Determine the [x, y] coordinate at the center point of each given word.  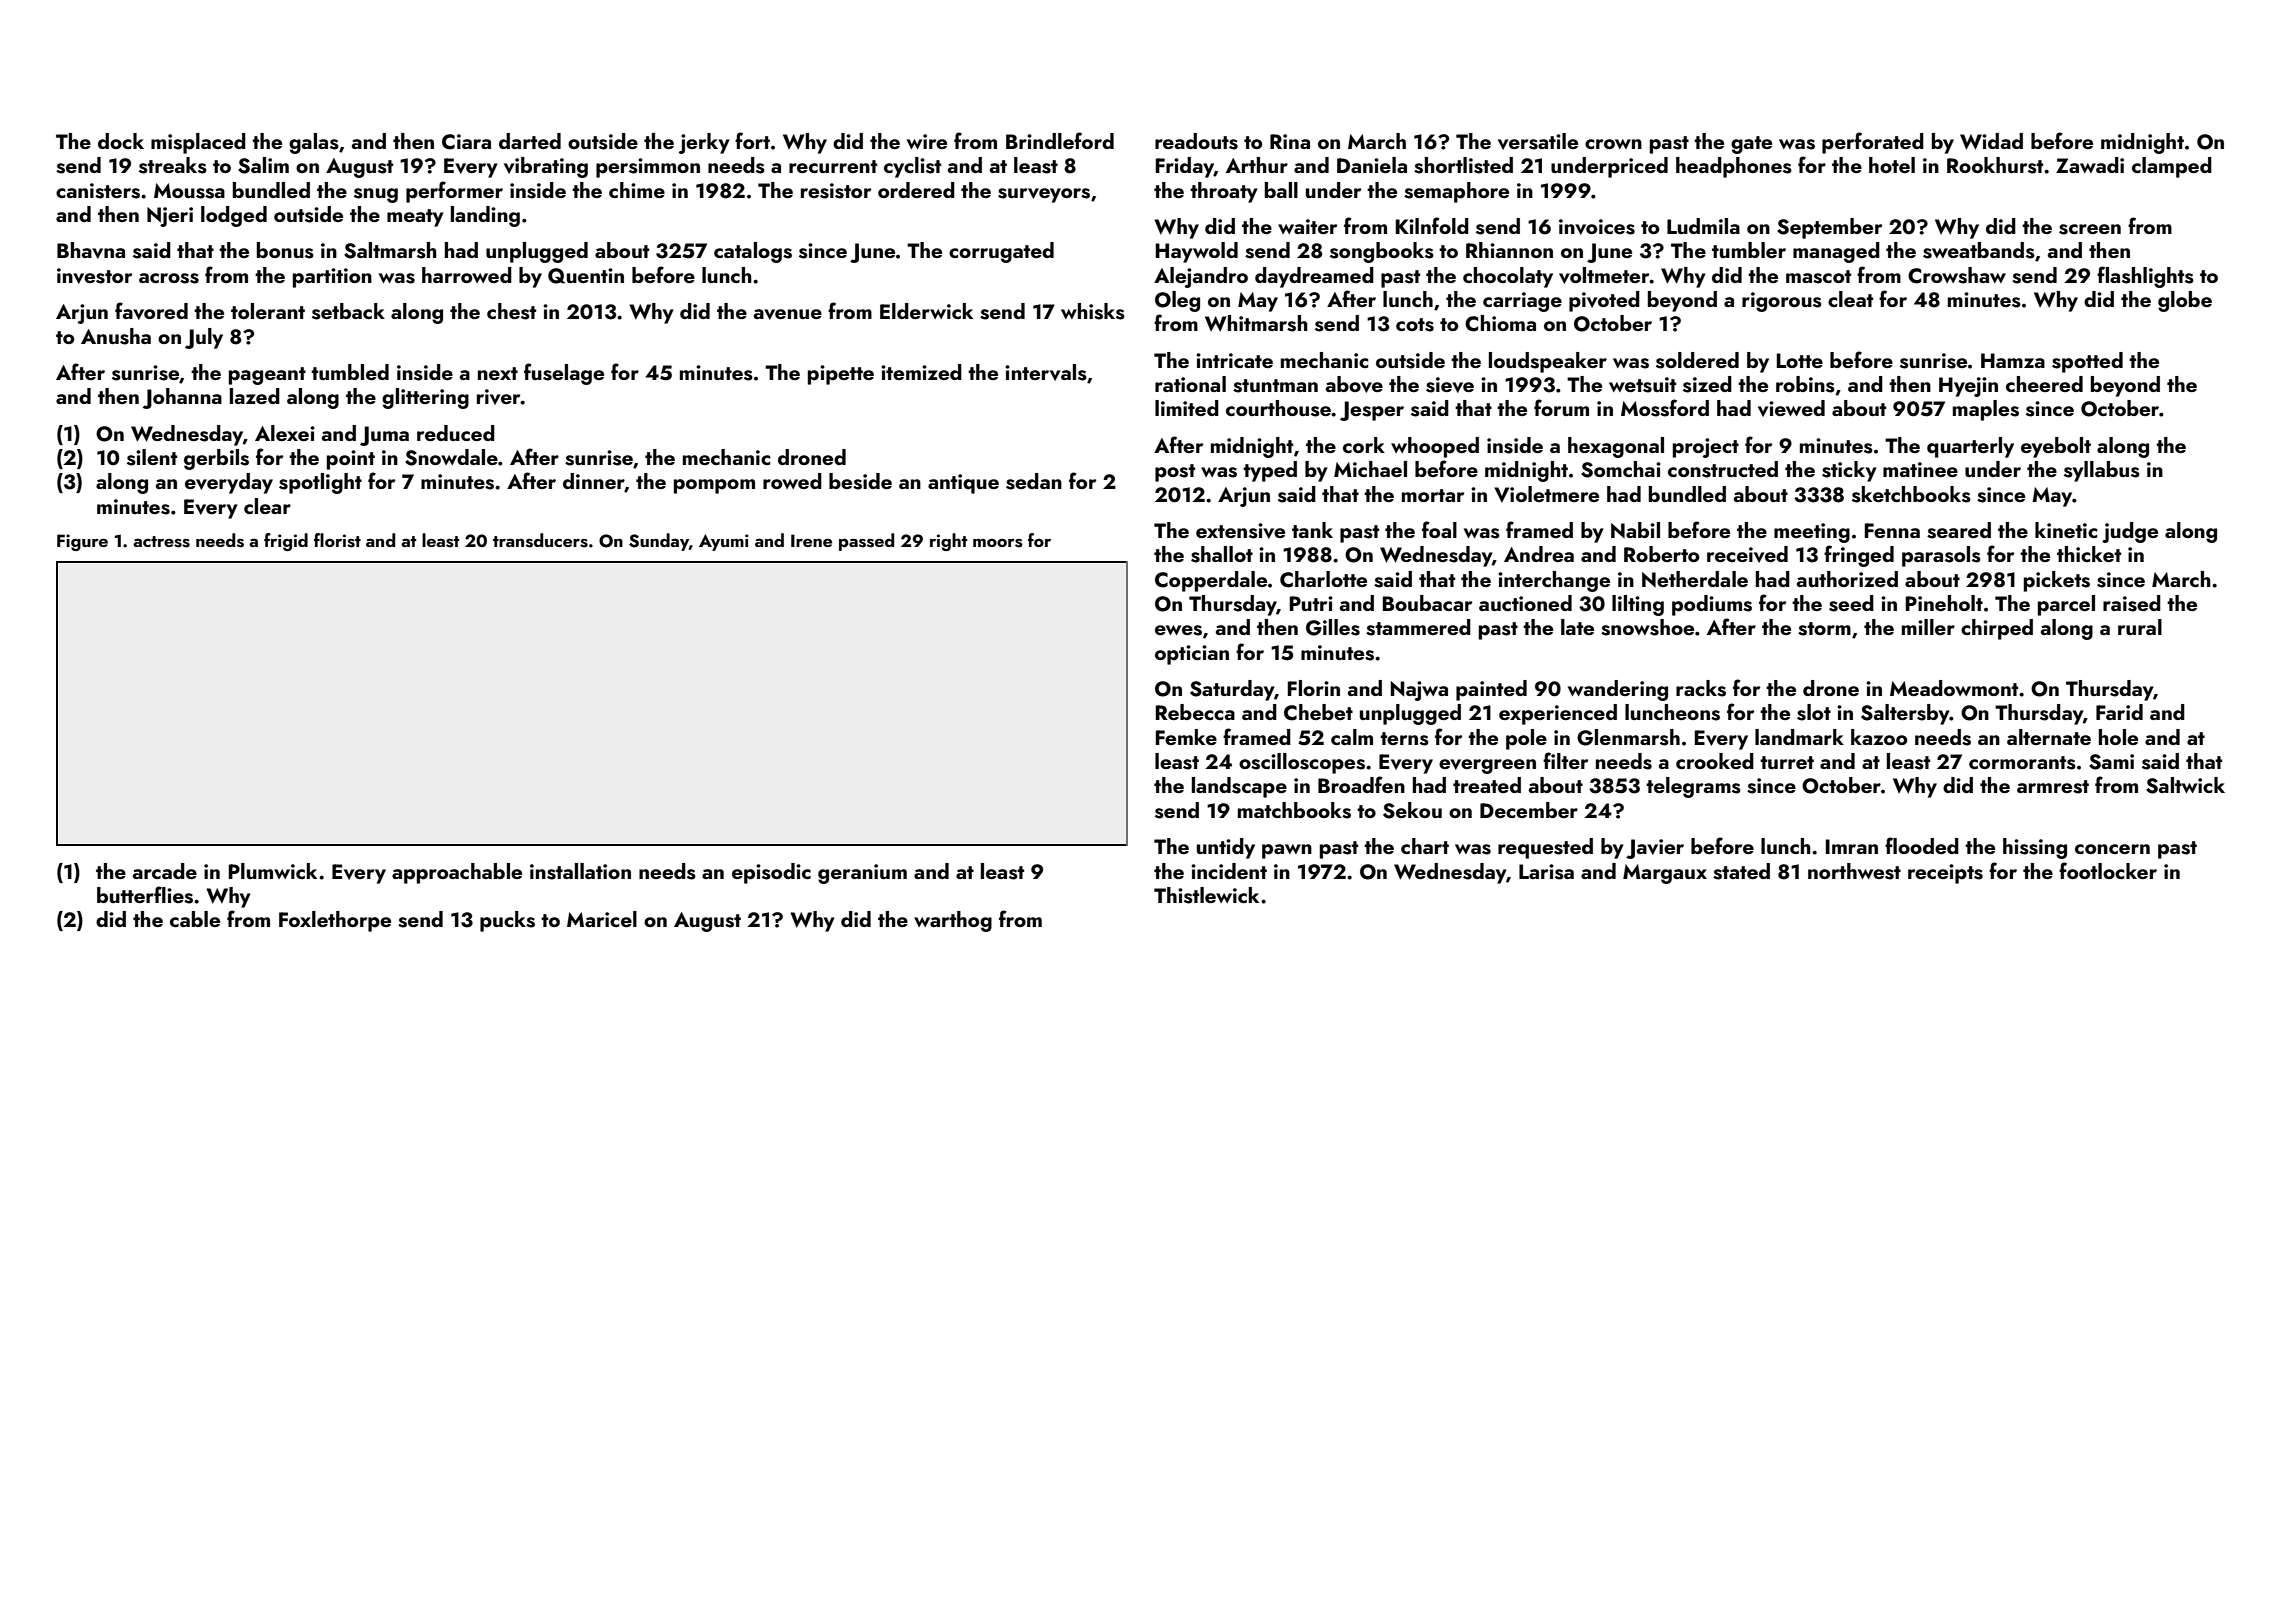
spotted [2087, 362]
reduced [456, 433]
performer [454, 192]
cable [195, 919]
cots [1415, 325]
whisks [1093, 311]
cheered [2044, 384]
